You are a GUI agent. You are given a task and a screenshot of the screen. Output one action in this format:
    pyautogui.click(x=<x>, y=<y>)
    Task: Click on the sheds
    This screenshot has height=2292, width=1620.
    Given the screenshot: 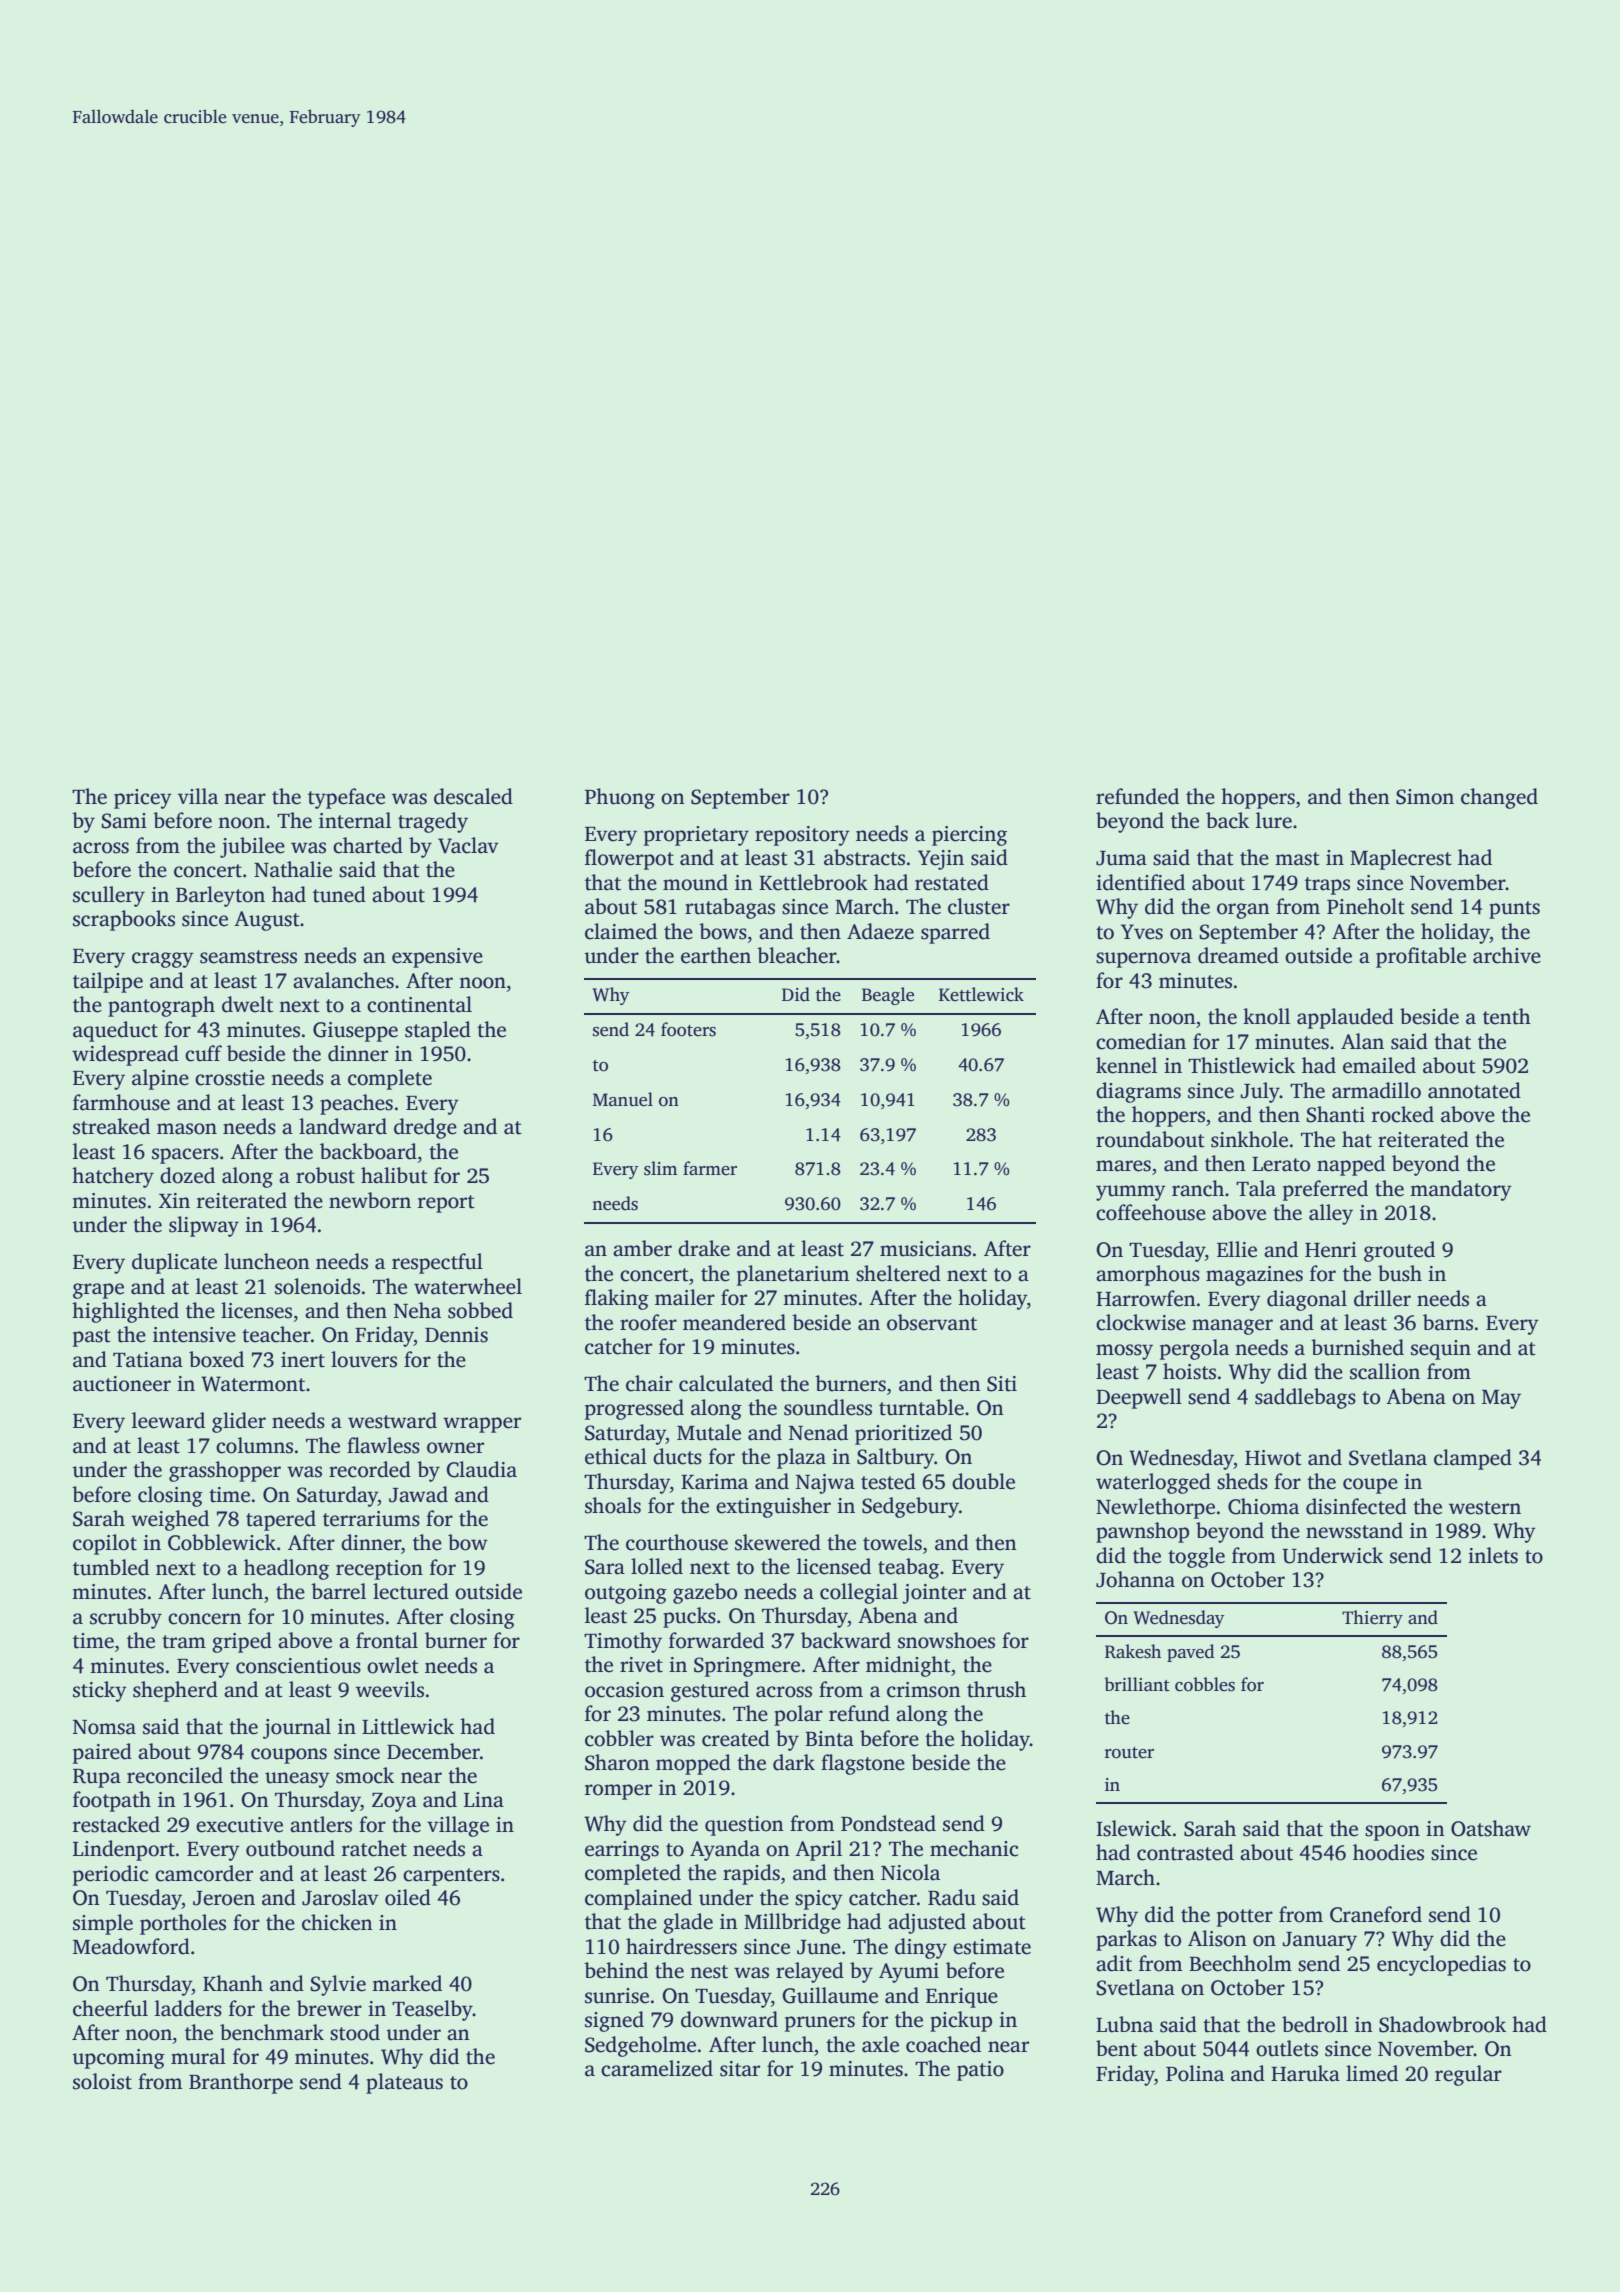 What is the action you would take?
    pyautogui.click(x=1242, y=1481)
